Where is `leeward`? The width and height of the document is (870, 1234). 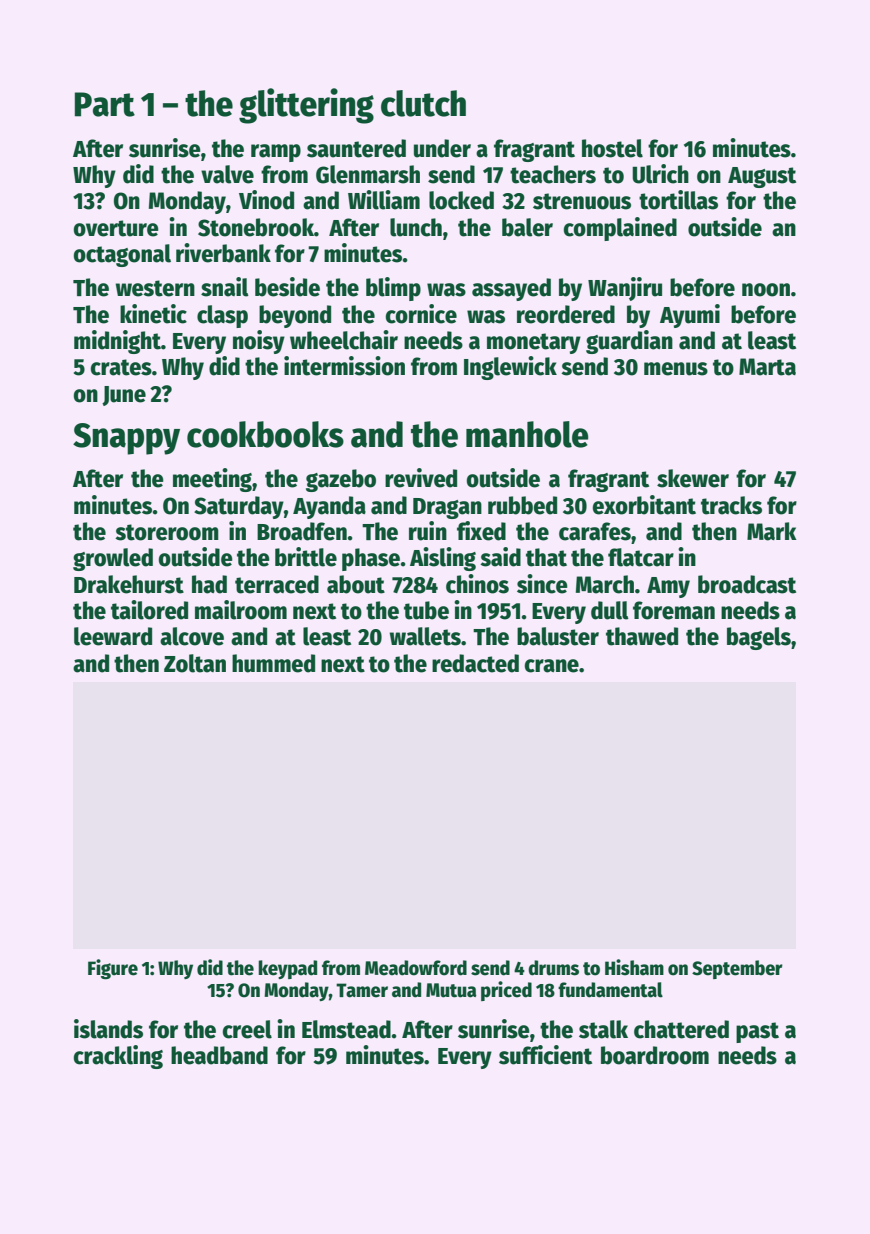 leeward is located at coordinates (113, 636).
